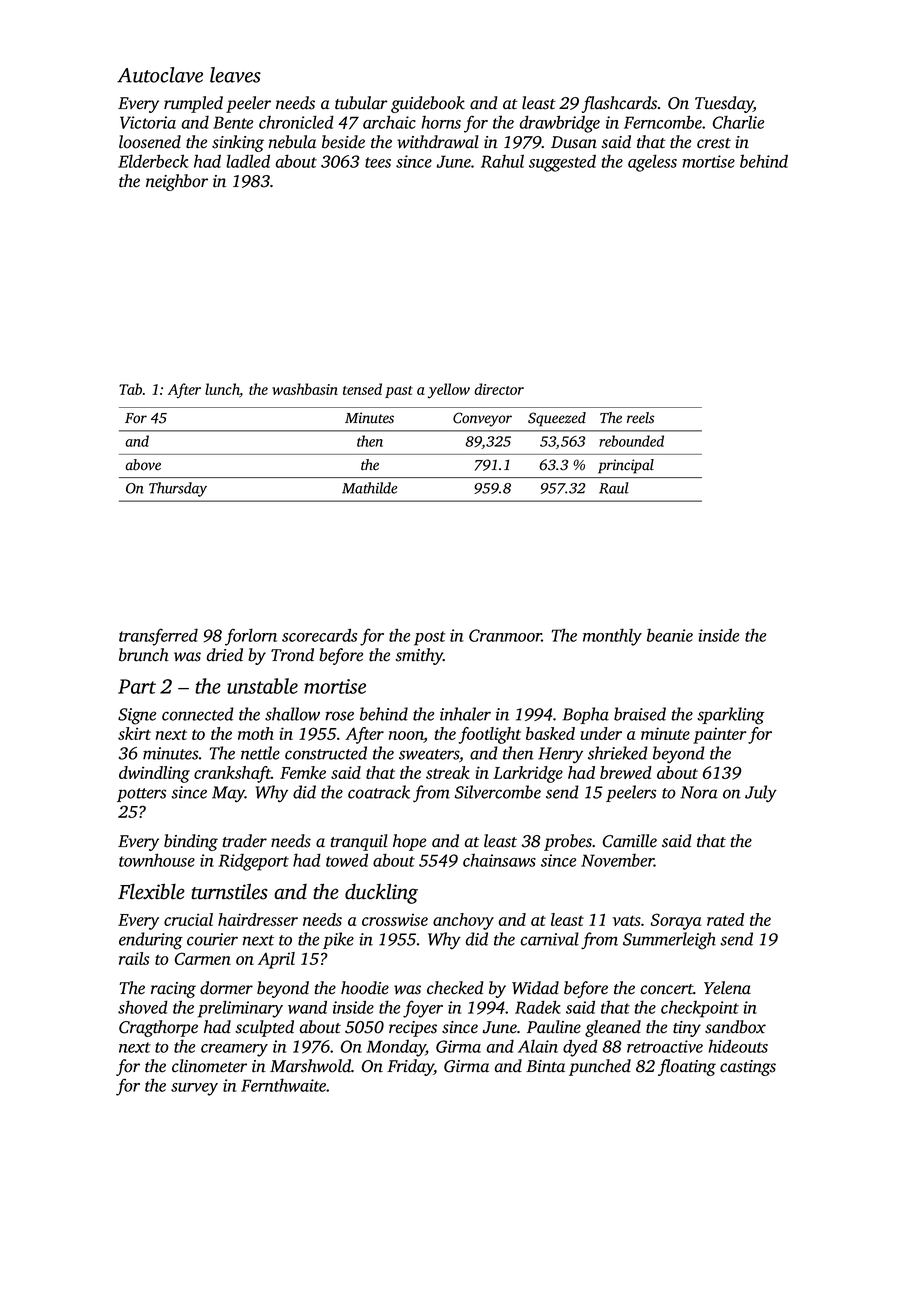 This screenshot has height=1316, width=908. What do you see at coordinates (663, 122) in the screenshot?
I see `Ferncombe` at bounding box center [663, 122].
